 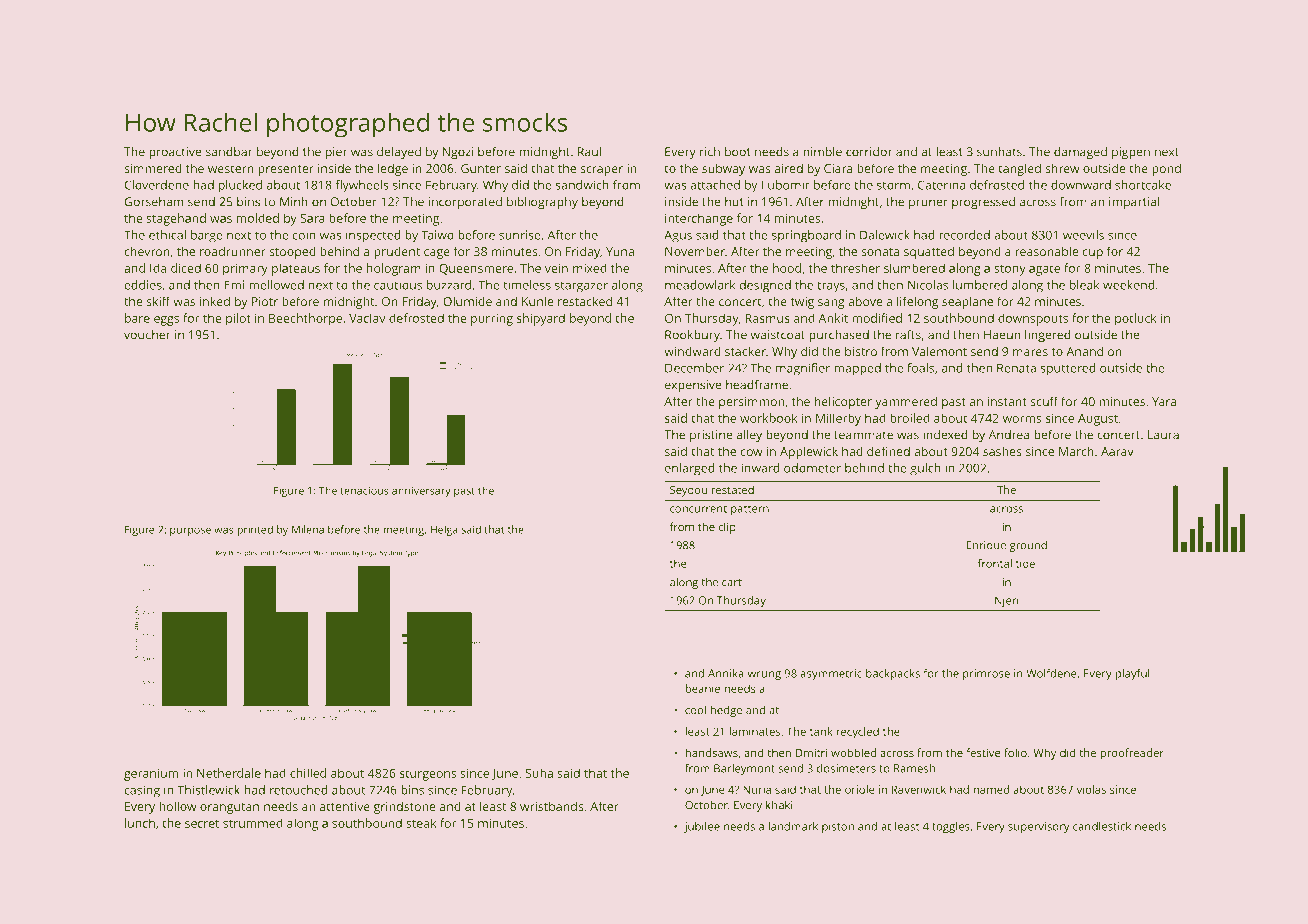 What do you see at coordinates (175, 153) in the screenshot?
I see `proactive` at bounding box center [175, 153].
